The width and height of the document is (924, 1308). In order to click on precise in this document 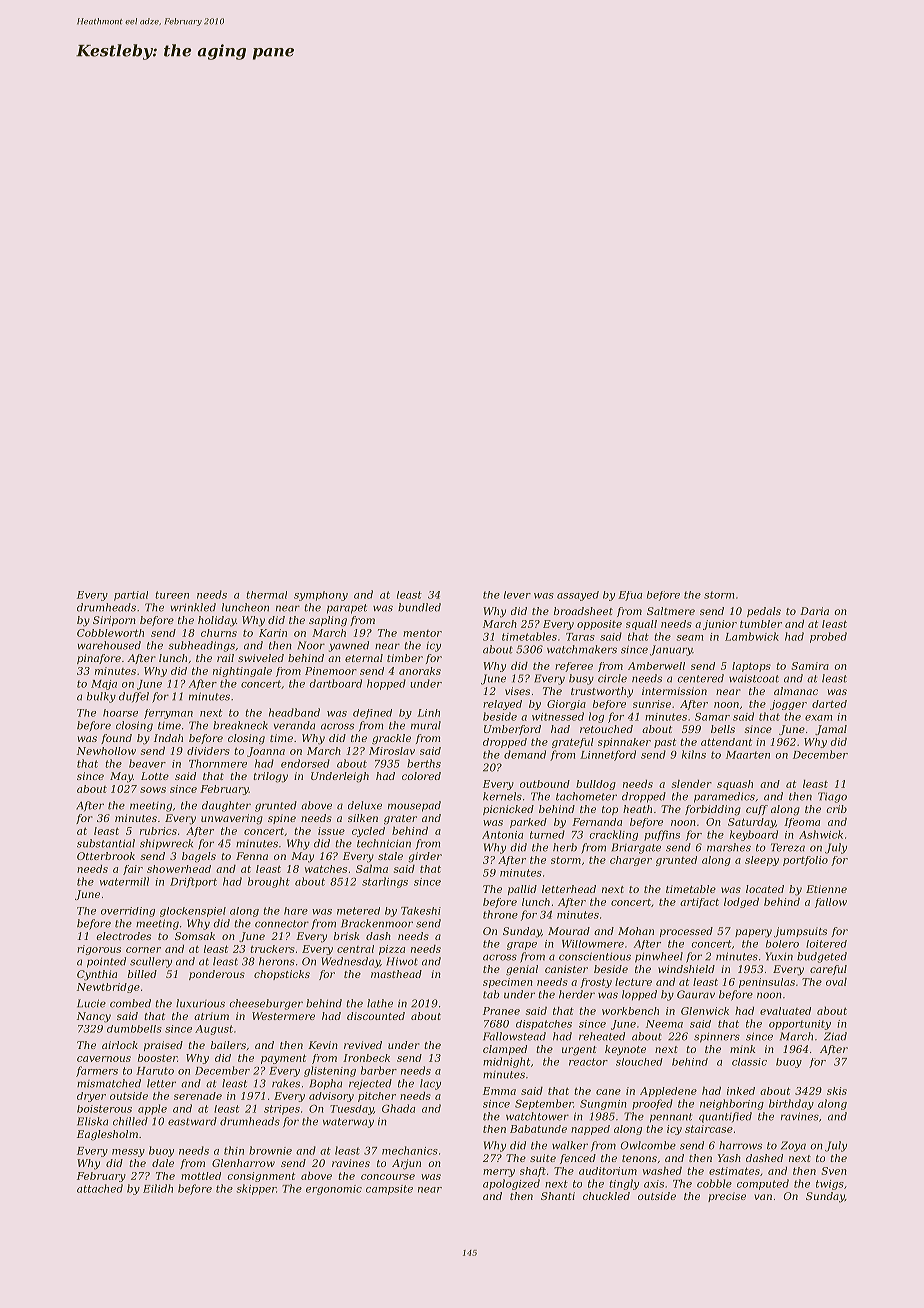, I will do `click(727, 1197)`.
